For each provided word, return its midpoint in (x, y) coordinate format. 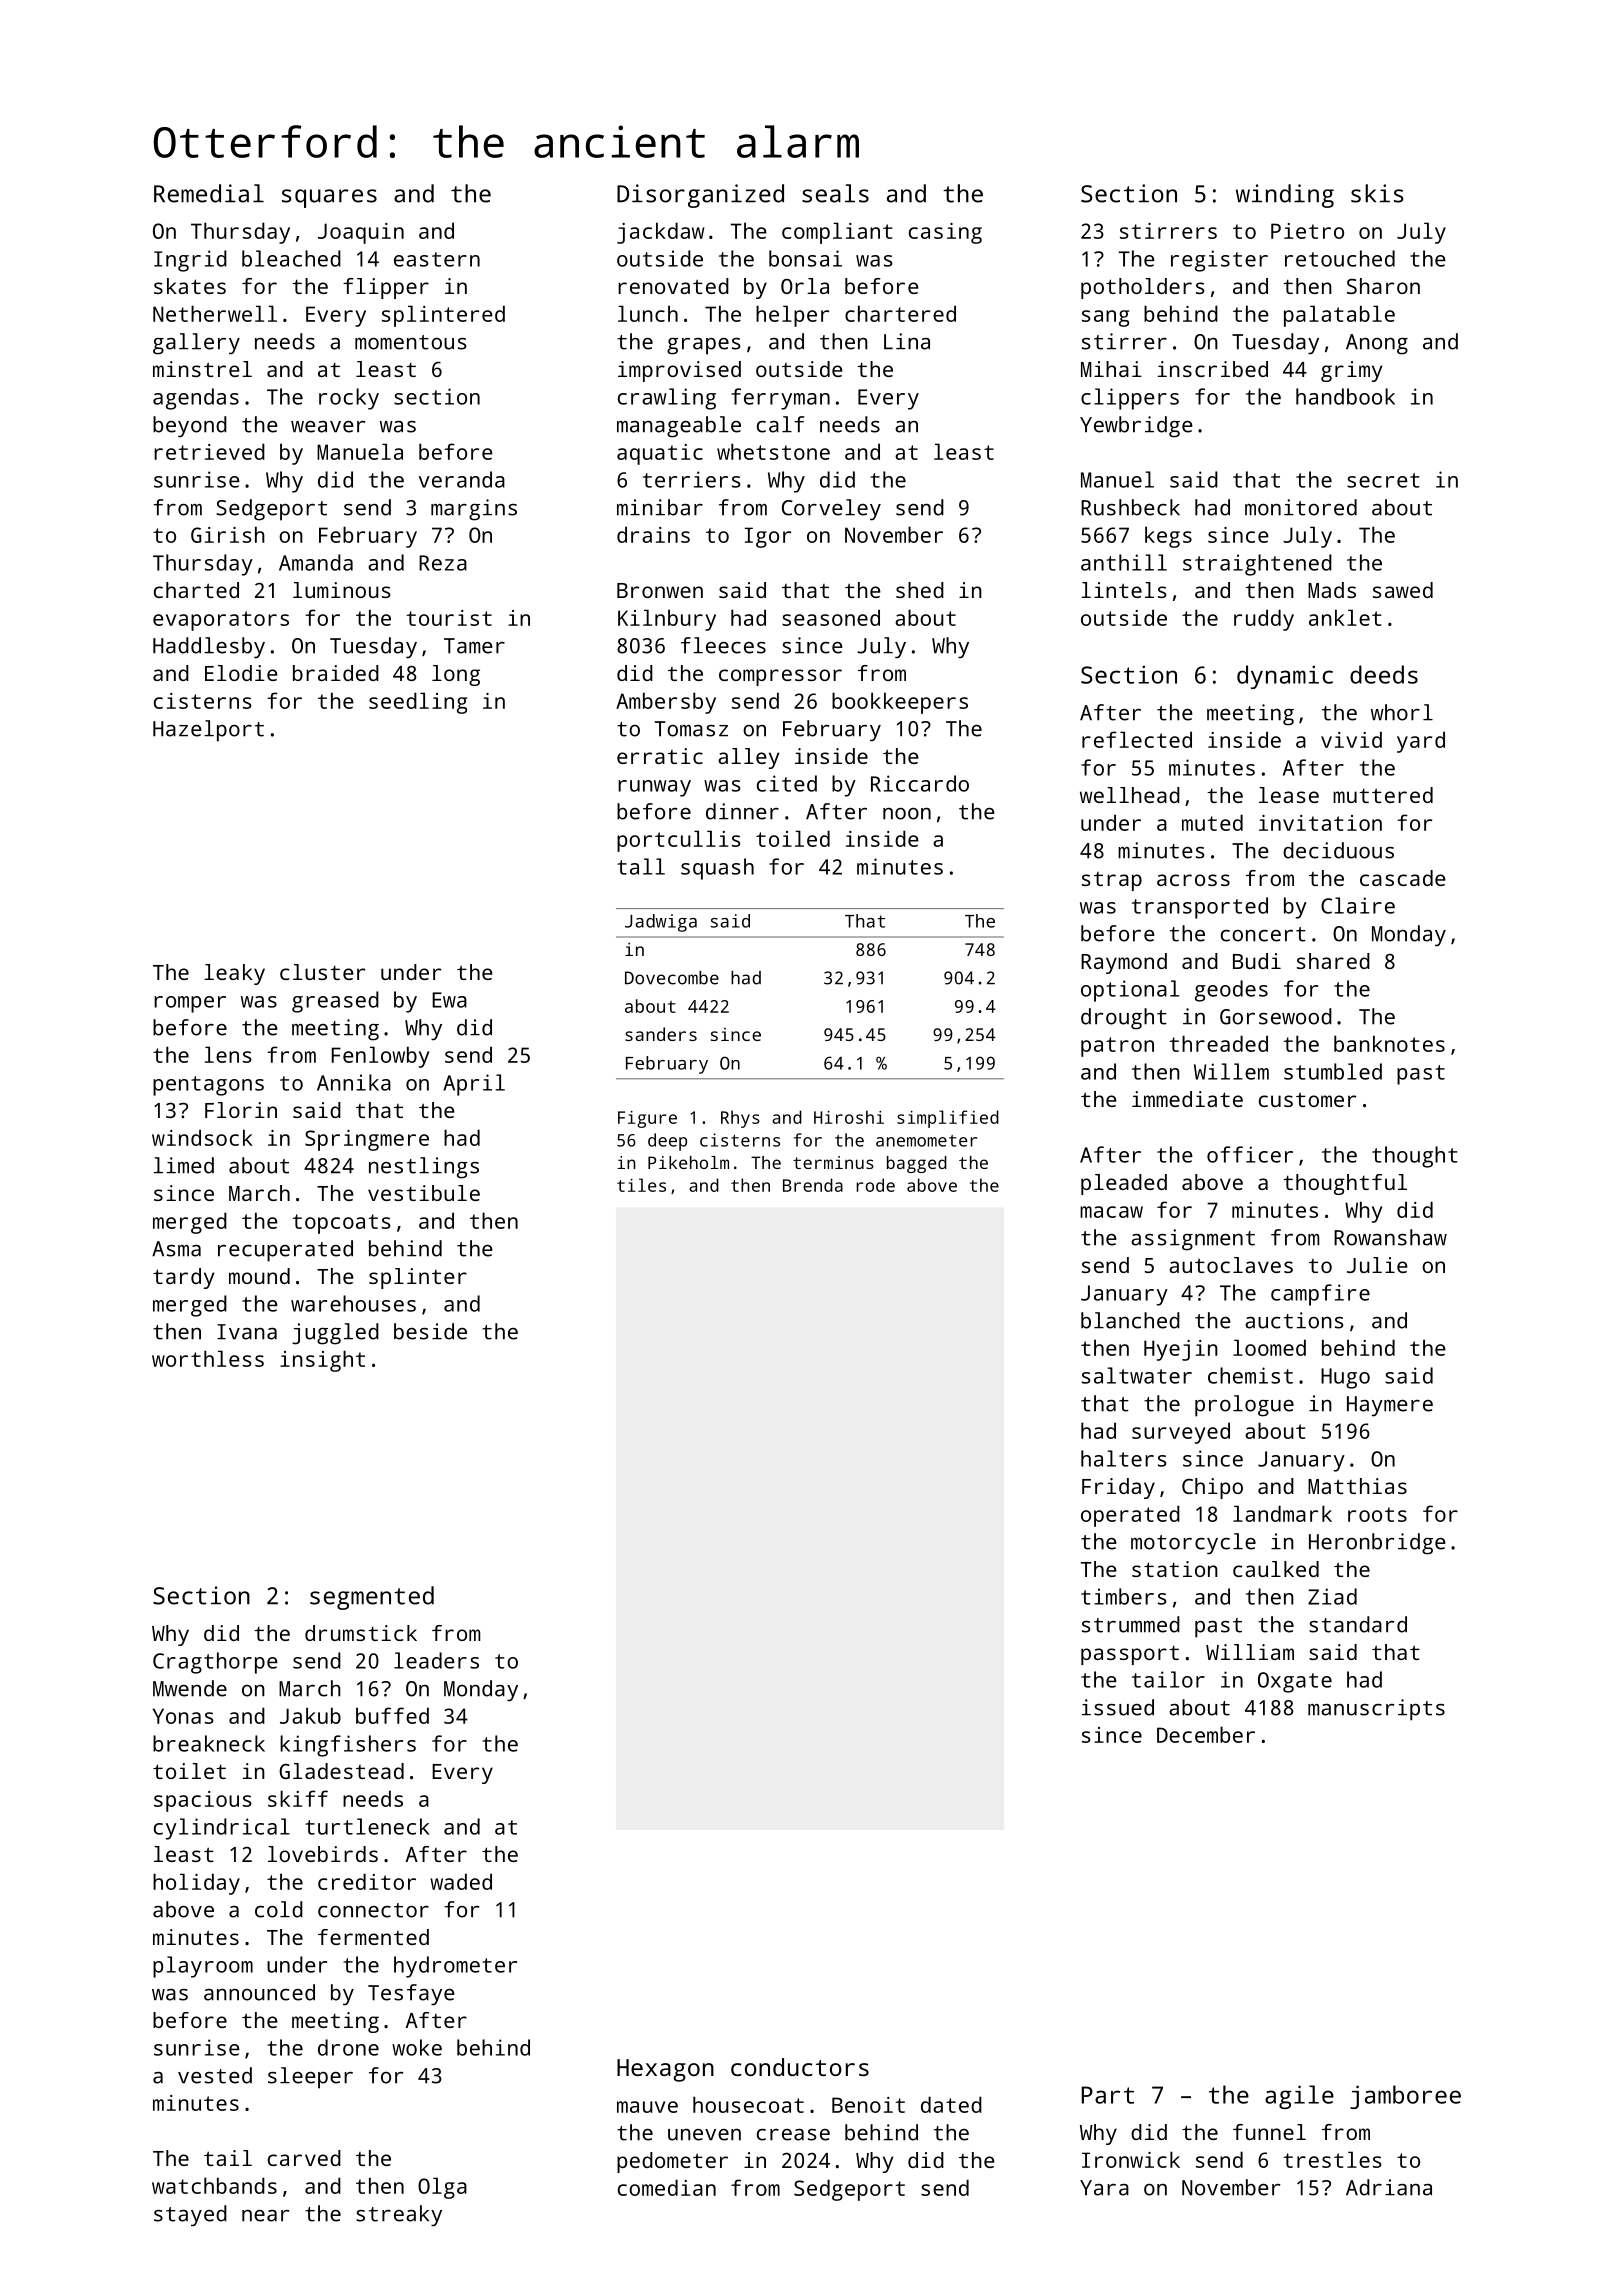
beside (430, 1331)
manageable (679, 427)
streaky (399, 2216)
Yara (1104, 2188)
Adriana (1389, 2187)
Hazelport (208, 731)
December (1206, 1734)
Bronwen (660, 590)
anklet (1345, 617)
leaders (436, 1660)
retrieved (209, 451)
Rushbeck (1130, 507)
